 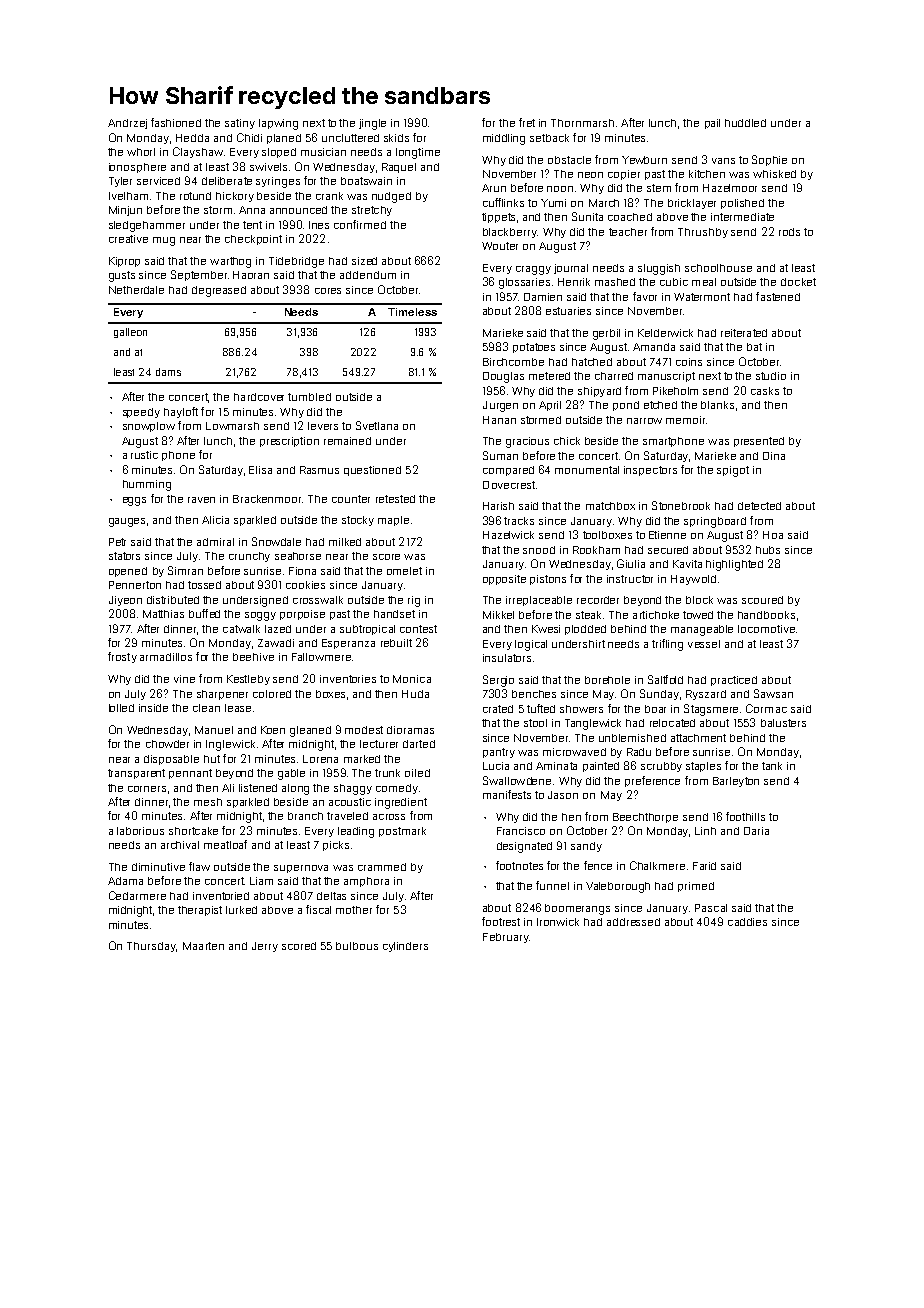 I want to click on middling, so click(x=504, y=139).
